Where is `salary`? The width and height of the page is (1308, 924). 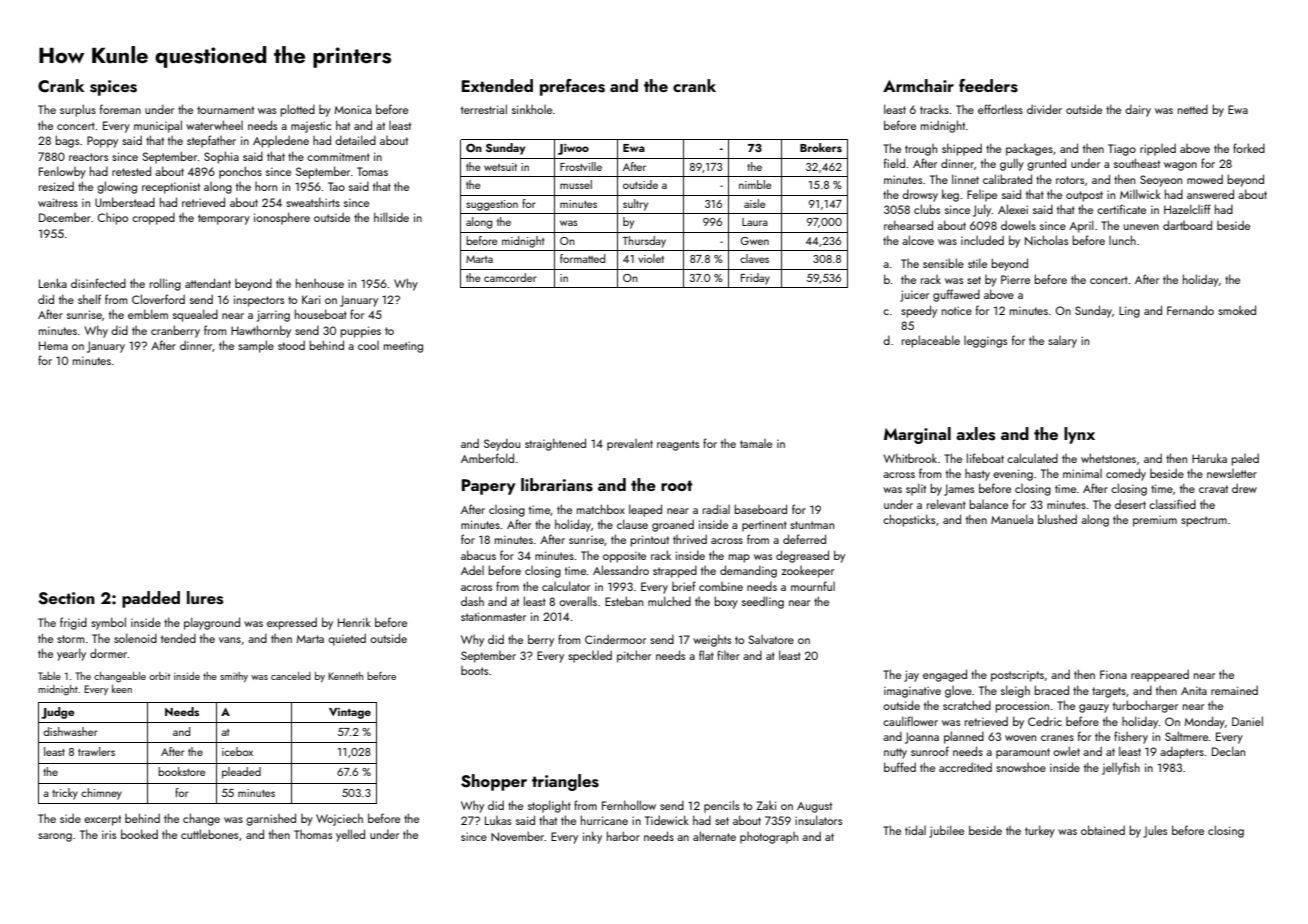
salary is located at coordinates (1062, 342).
